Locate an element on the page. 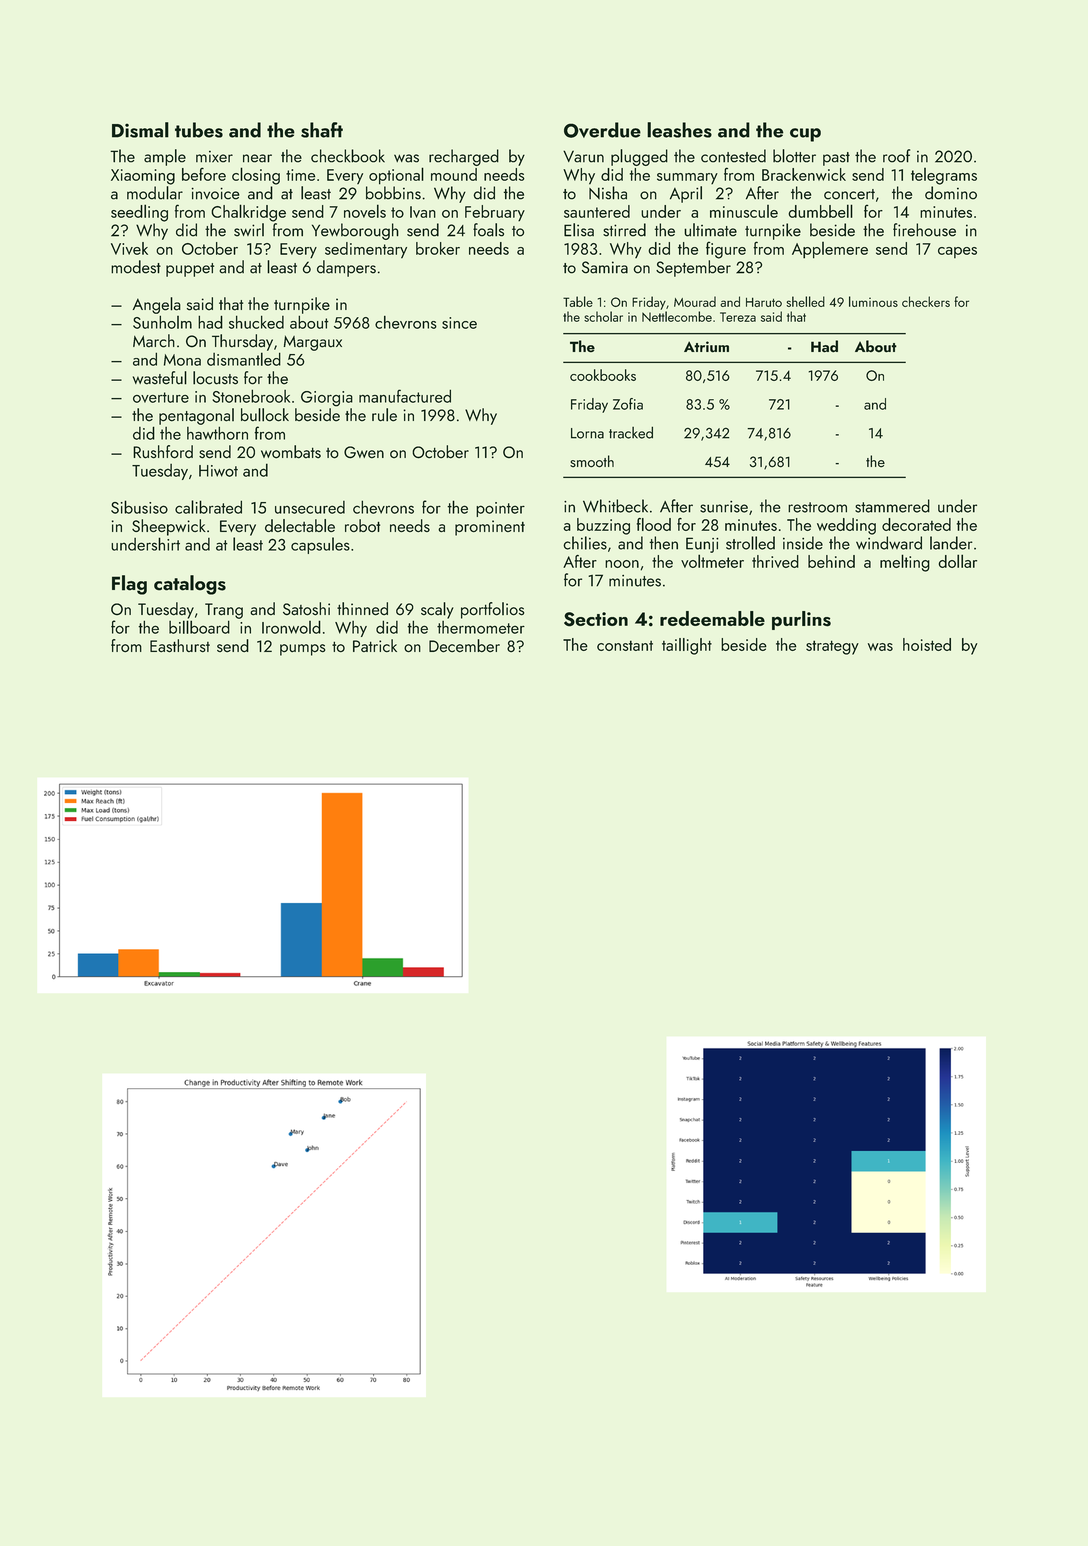 The width and height of the document is (1088, 1546). tubes is located at coordinates (199, 130).
